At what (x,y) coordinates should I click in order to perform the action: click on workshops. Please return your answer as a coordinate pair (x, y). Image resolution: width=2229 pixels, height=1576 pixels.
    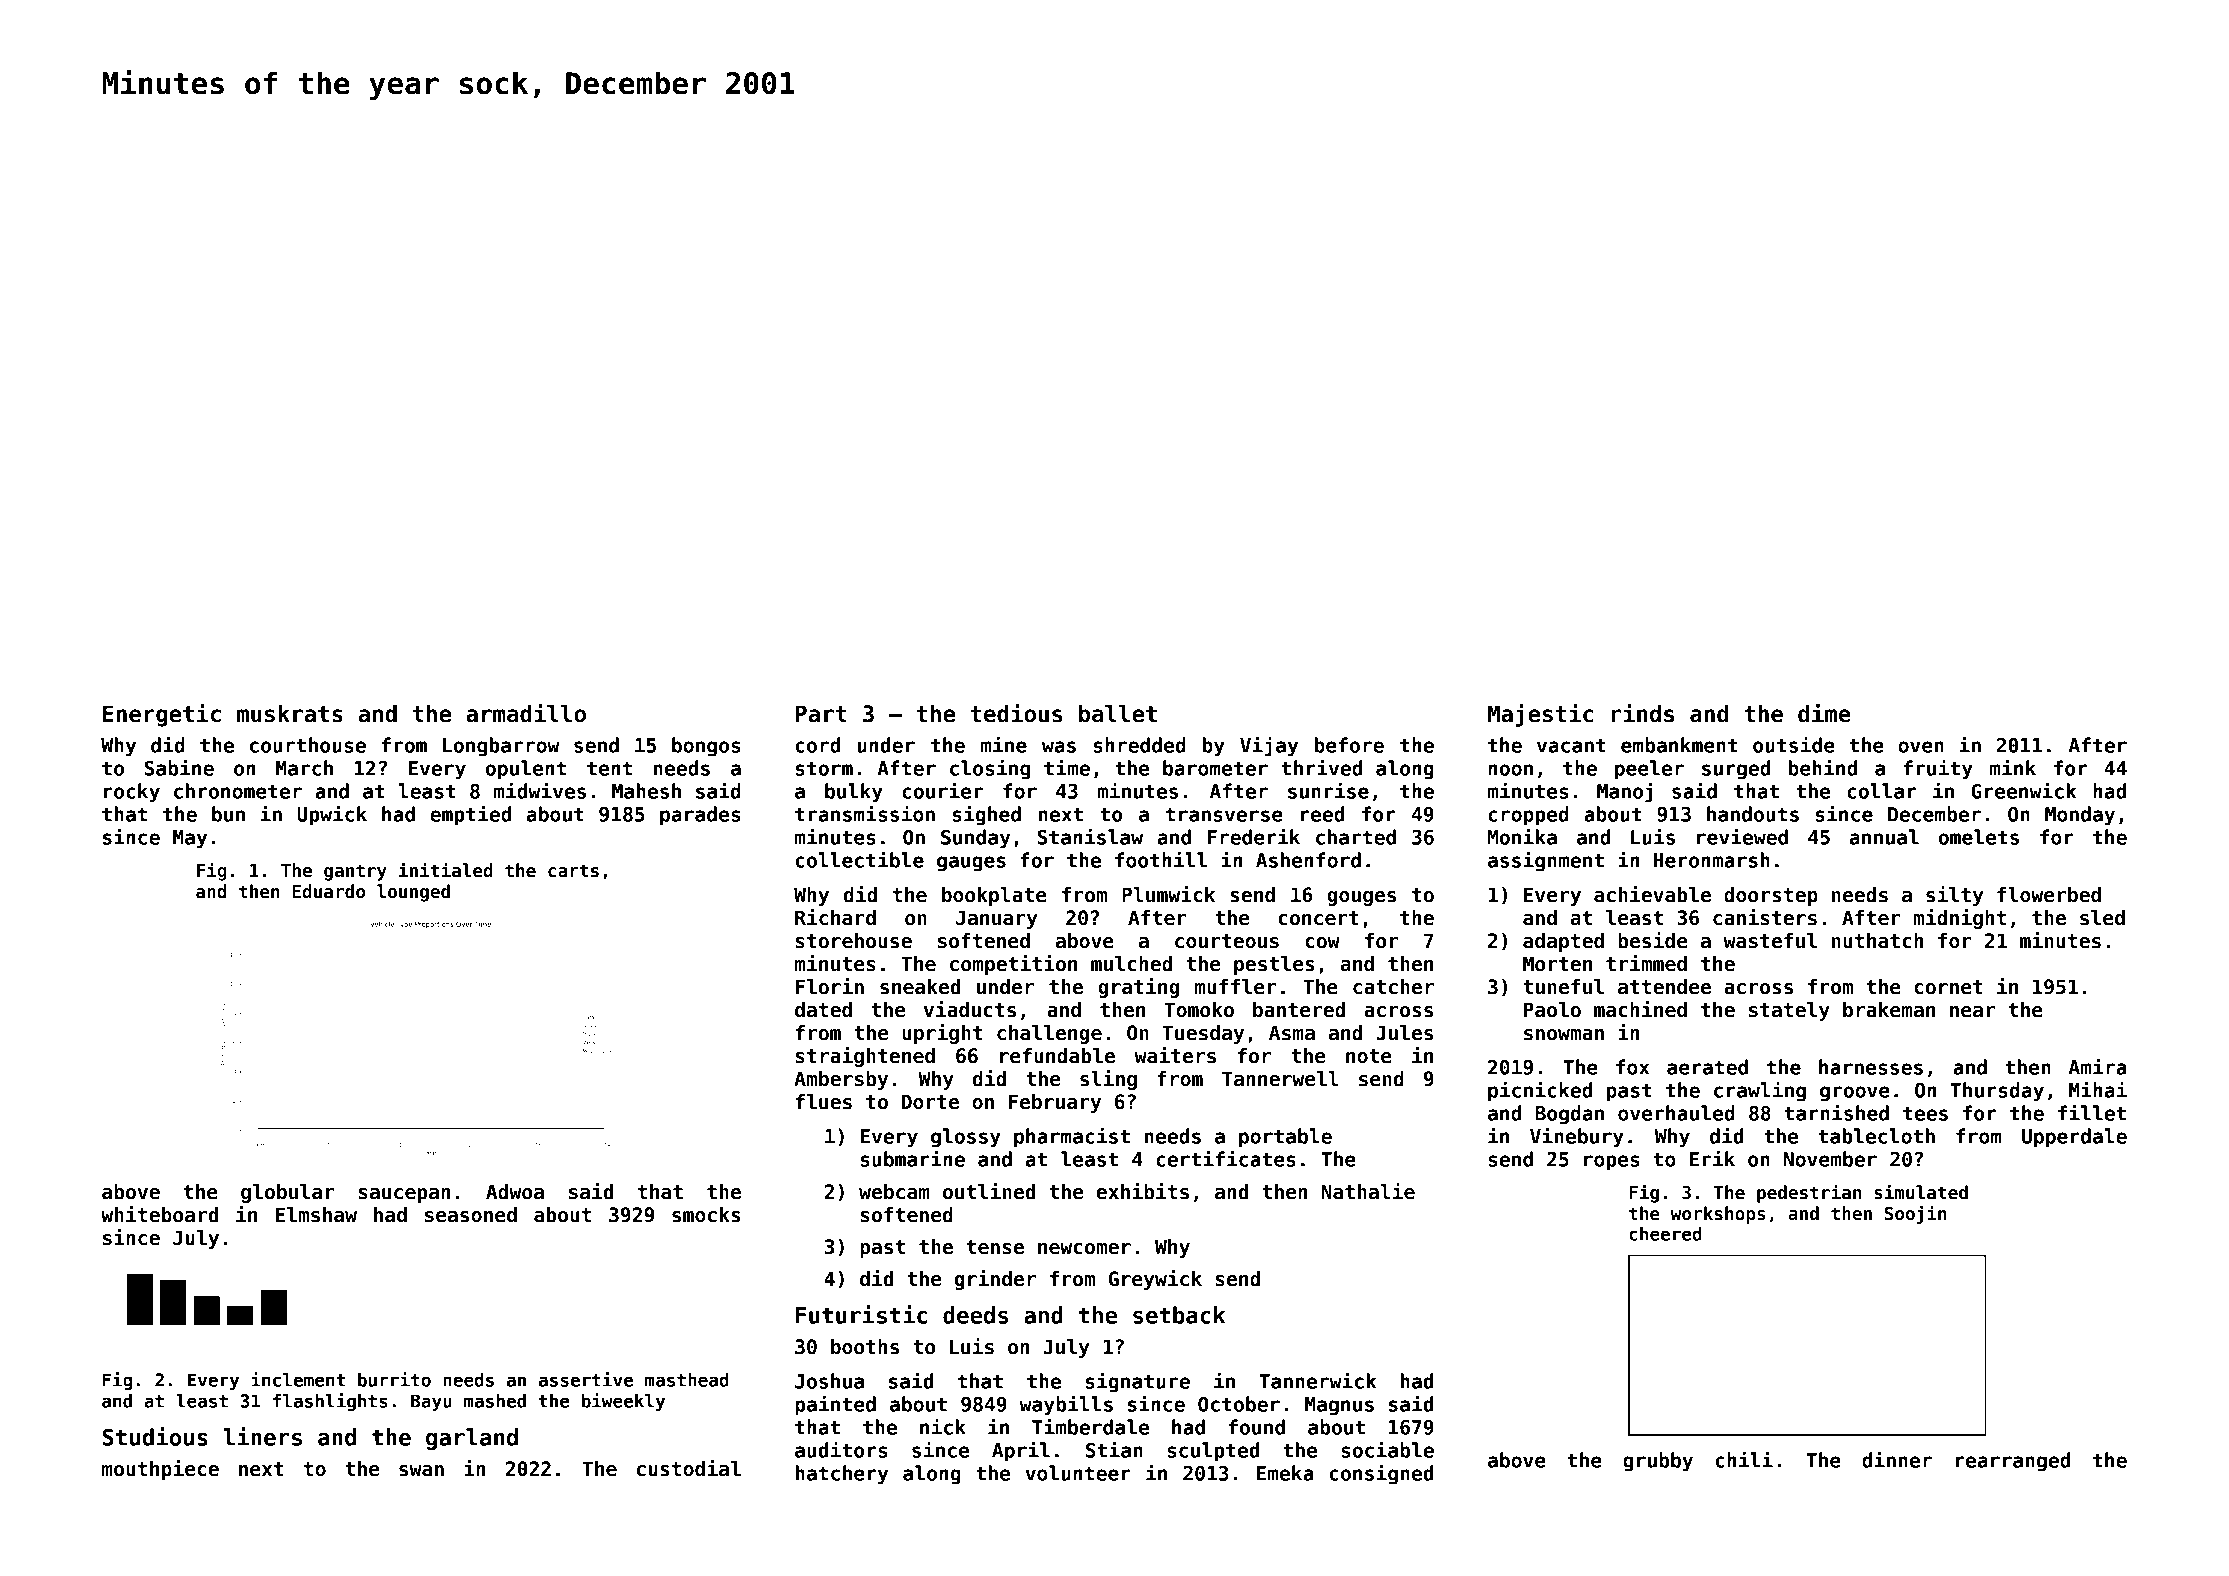
    Looking at the image, I should click on (1718, 1215).
